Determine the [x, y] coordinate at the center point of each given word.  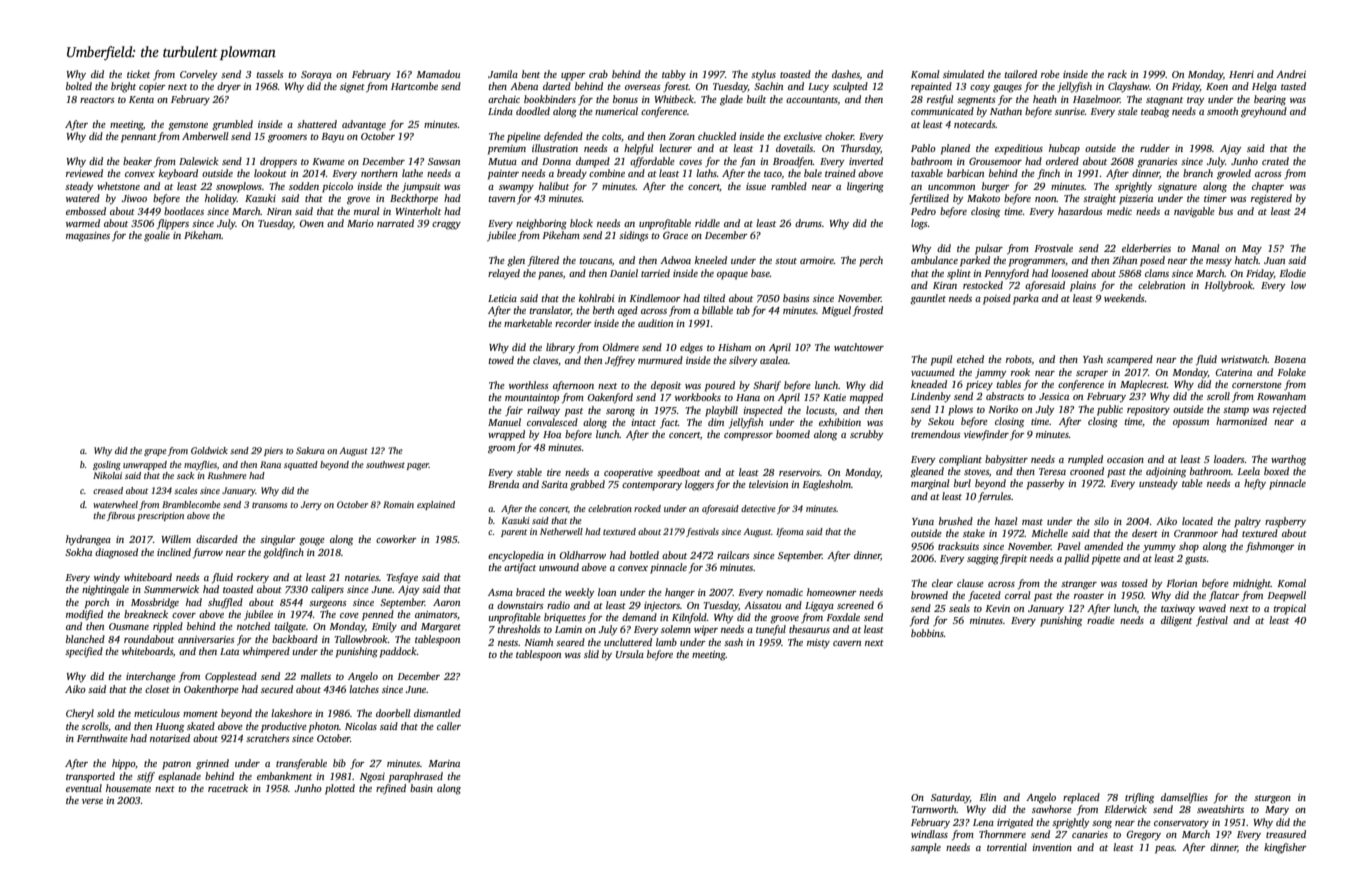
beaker [137, 161]
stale [1128, 111]
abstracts [1005, 396]
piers [273, 451]
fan [747, 162]
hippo [123, 764]
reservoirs [799, 472]
